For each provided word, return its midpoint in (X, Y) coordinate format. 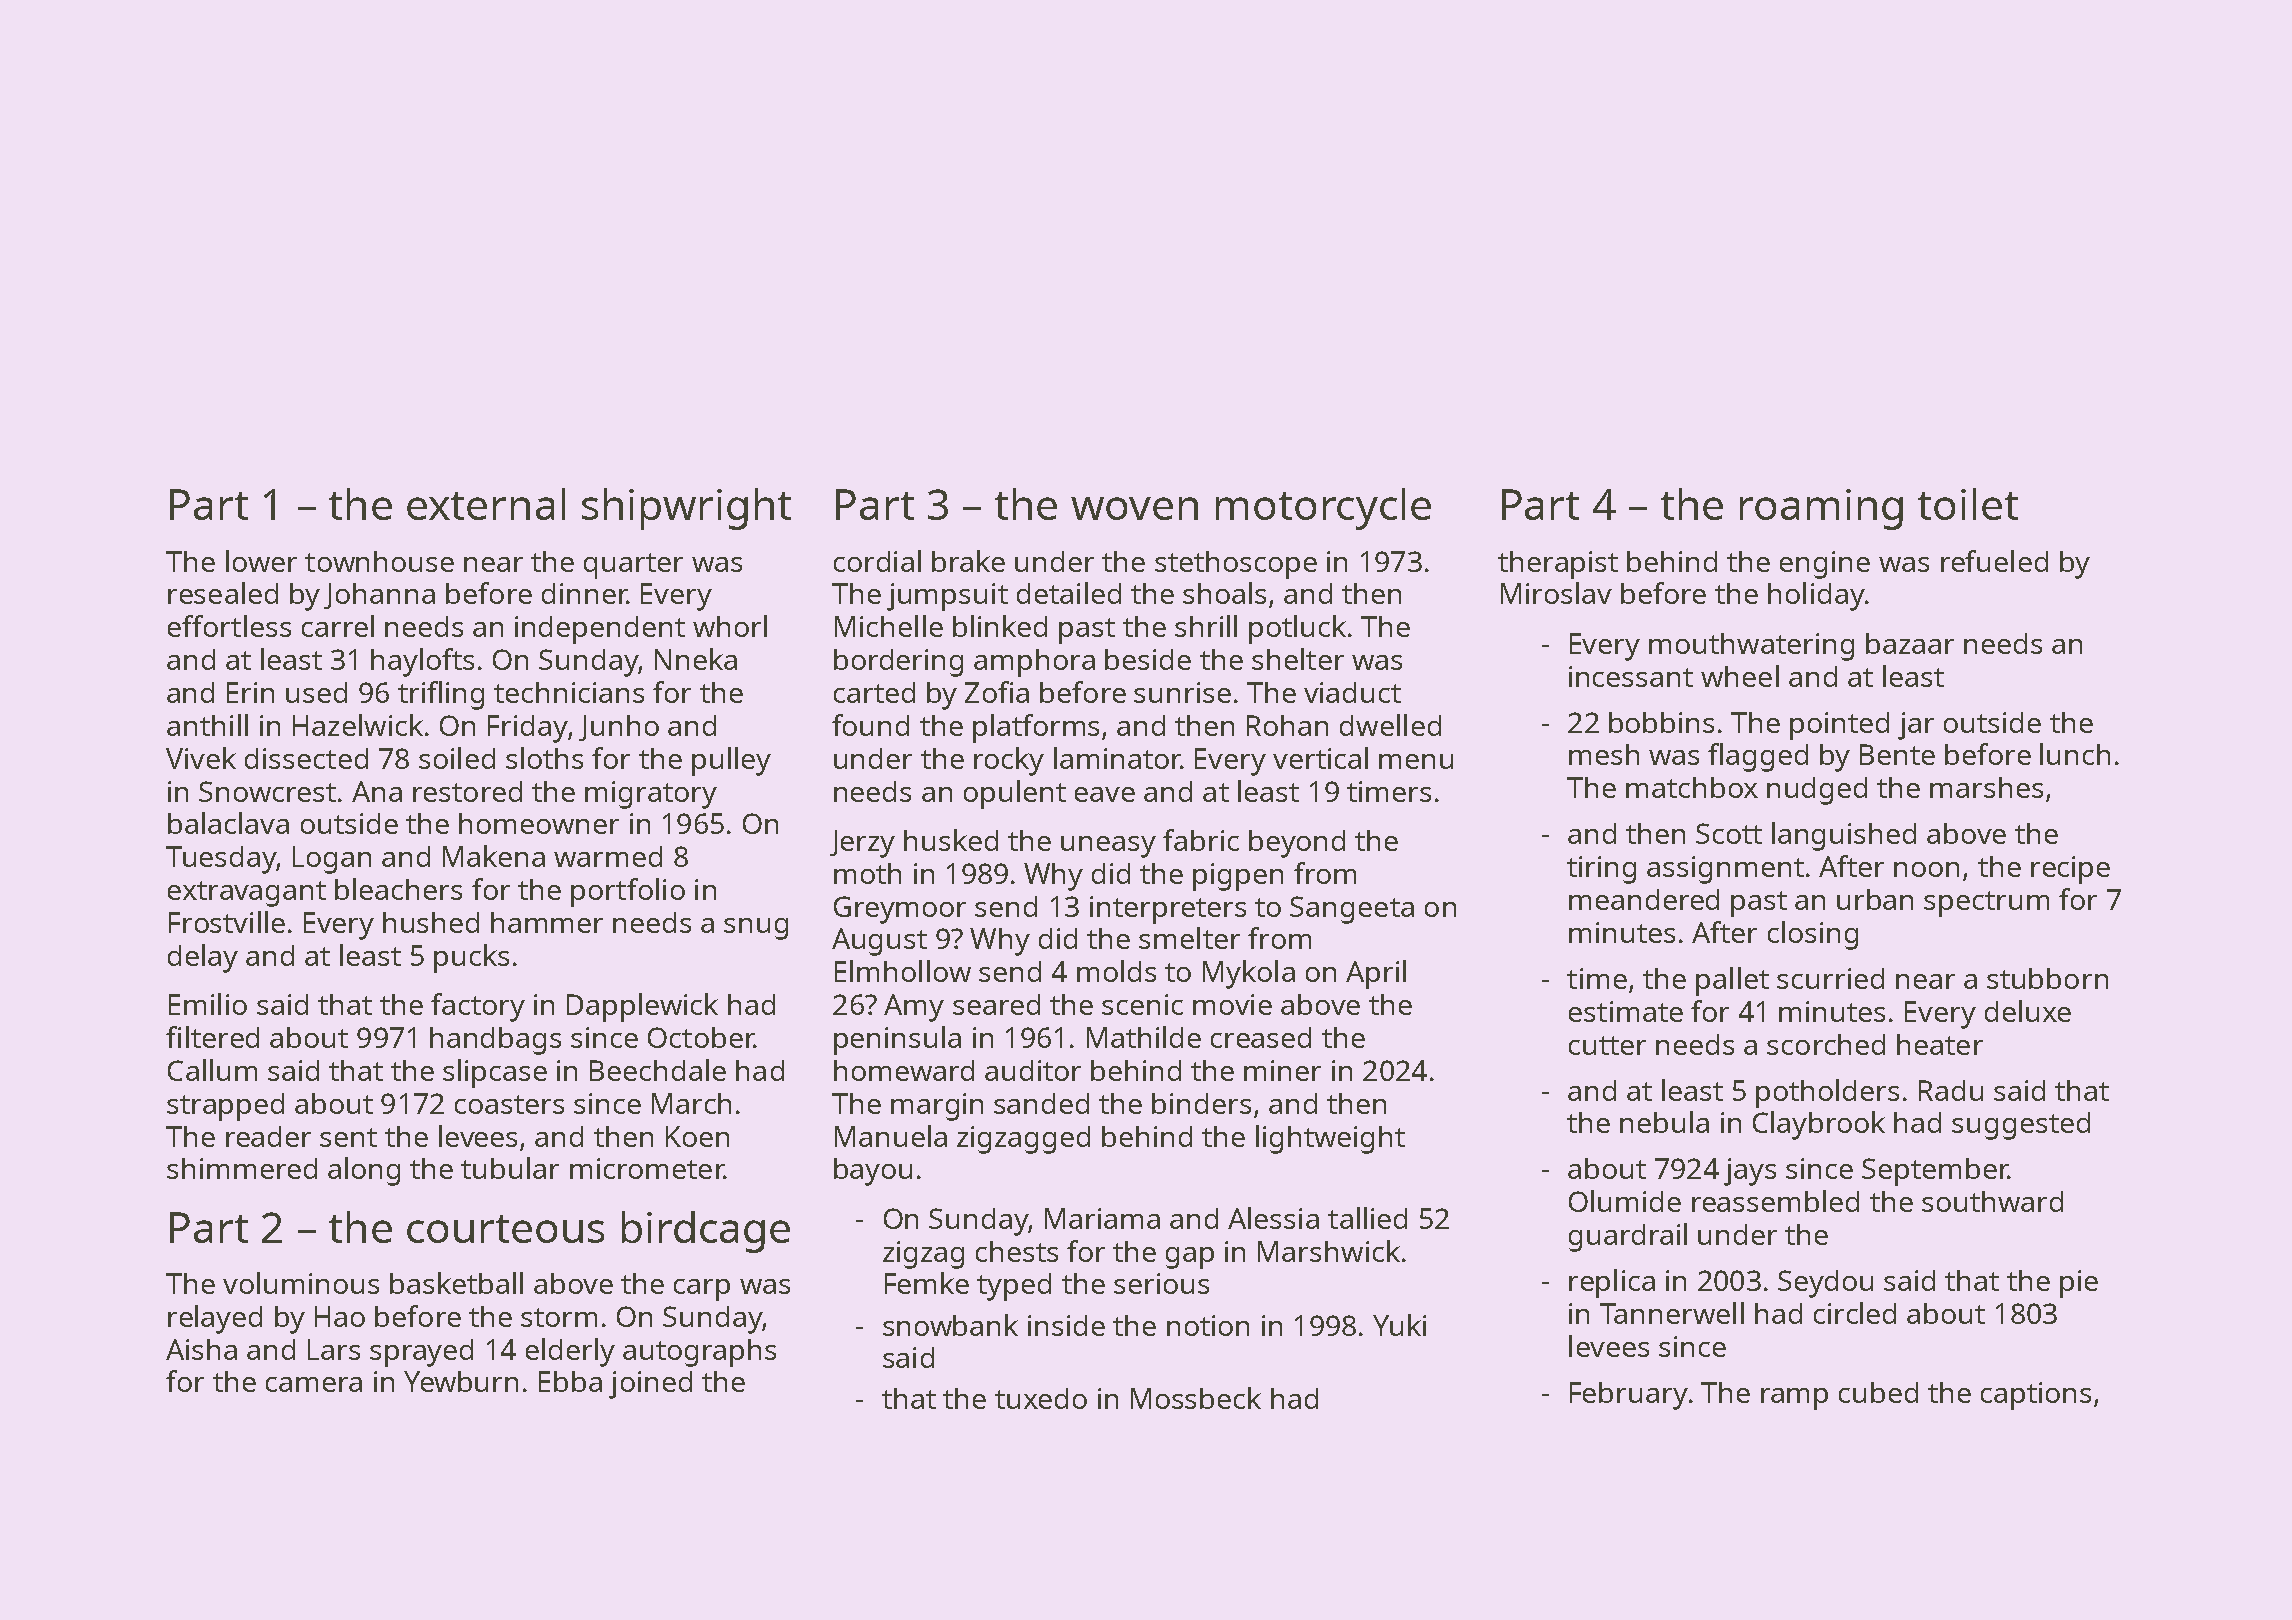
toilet (1968, 504)
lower (261, 561)
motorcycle (1323, 509)
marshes (1986, 787)
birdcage (706, 1232)
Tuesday (221, 860)
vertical (1320, 758)
